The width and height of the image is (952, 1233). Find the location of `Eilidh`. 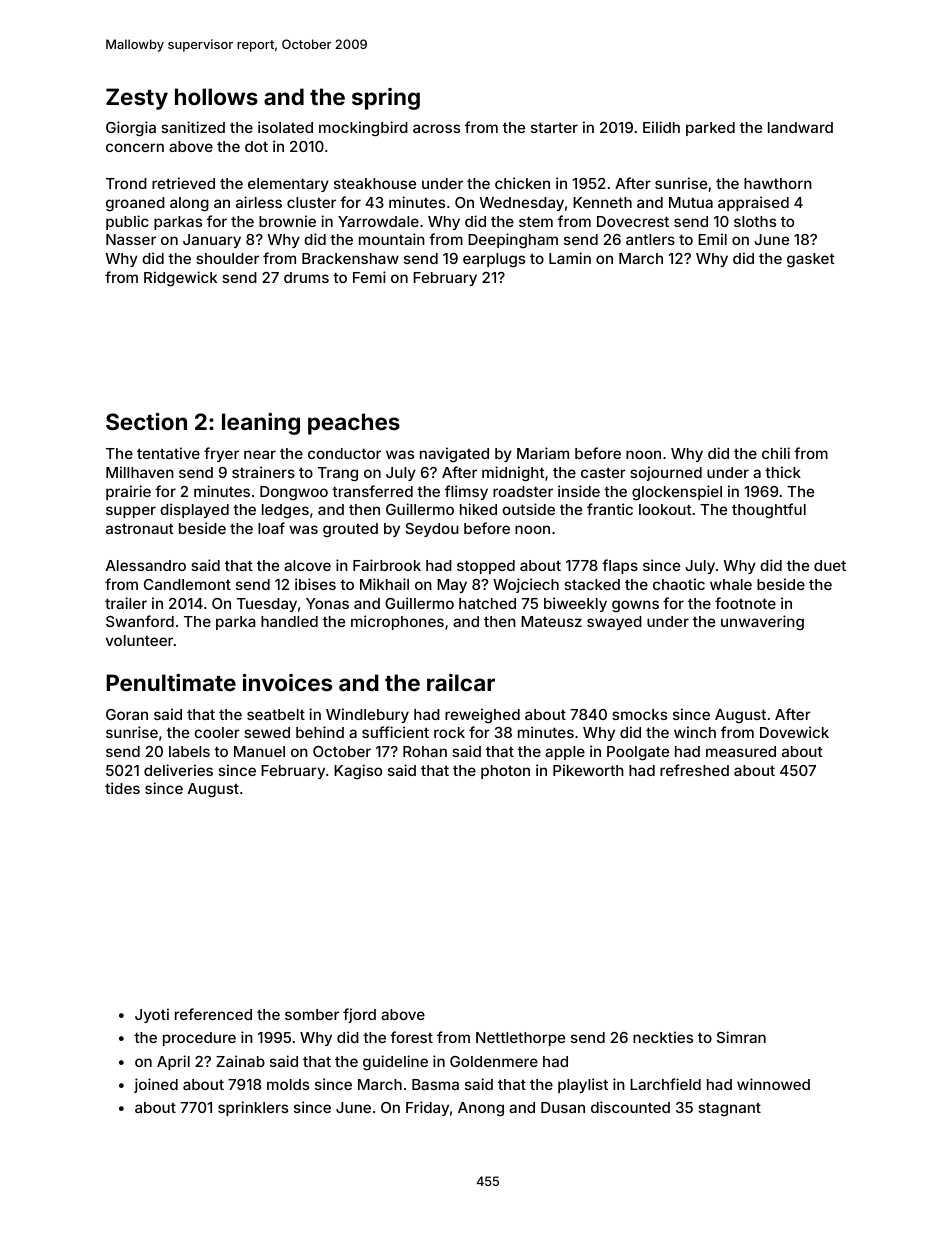

Eilidh is located at coordinates (661, 127).
